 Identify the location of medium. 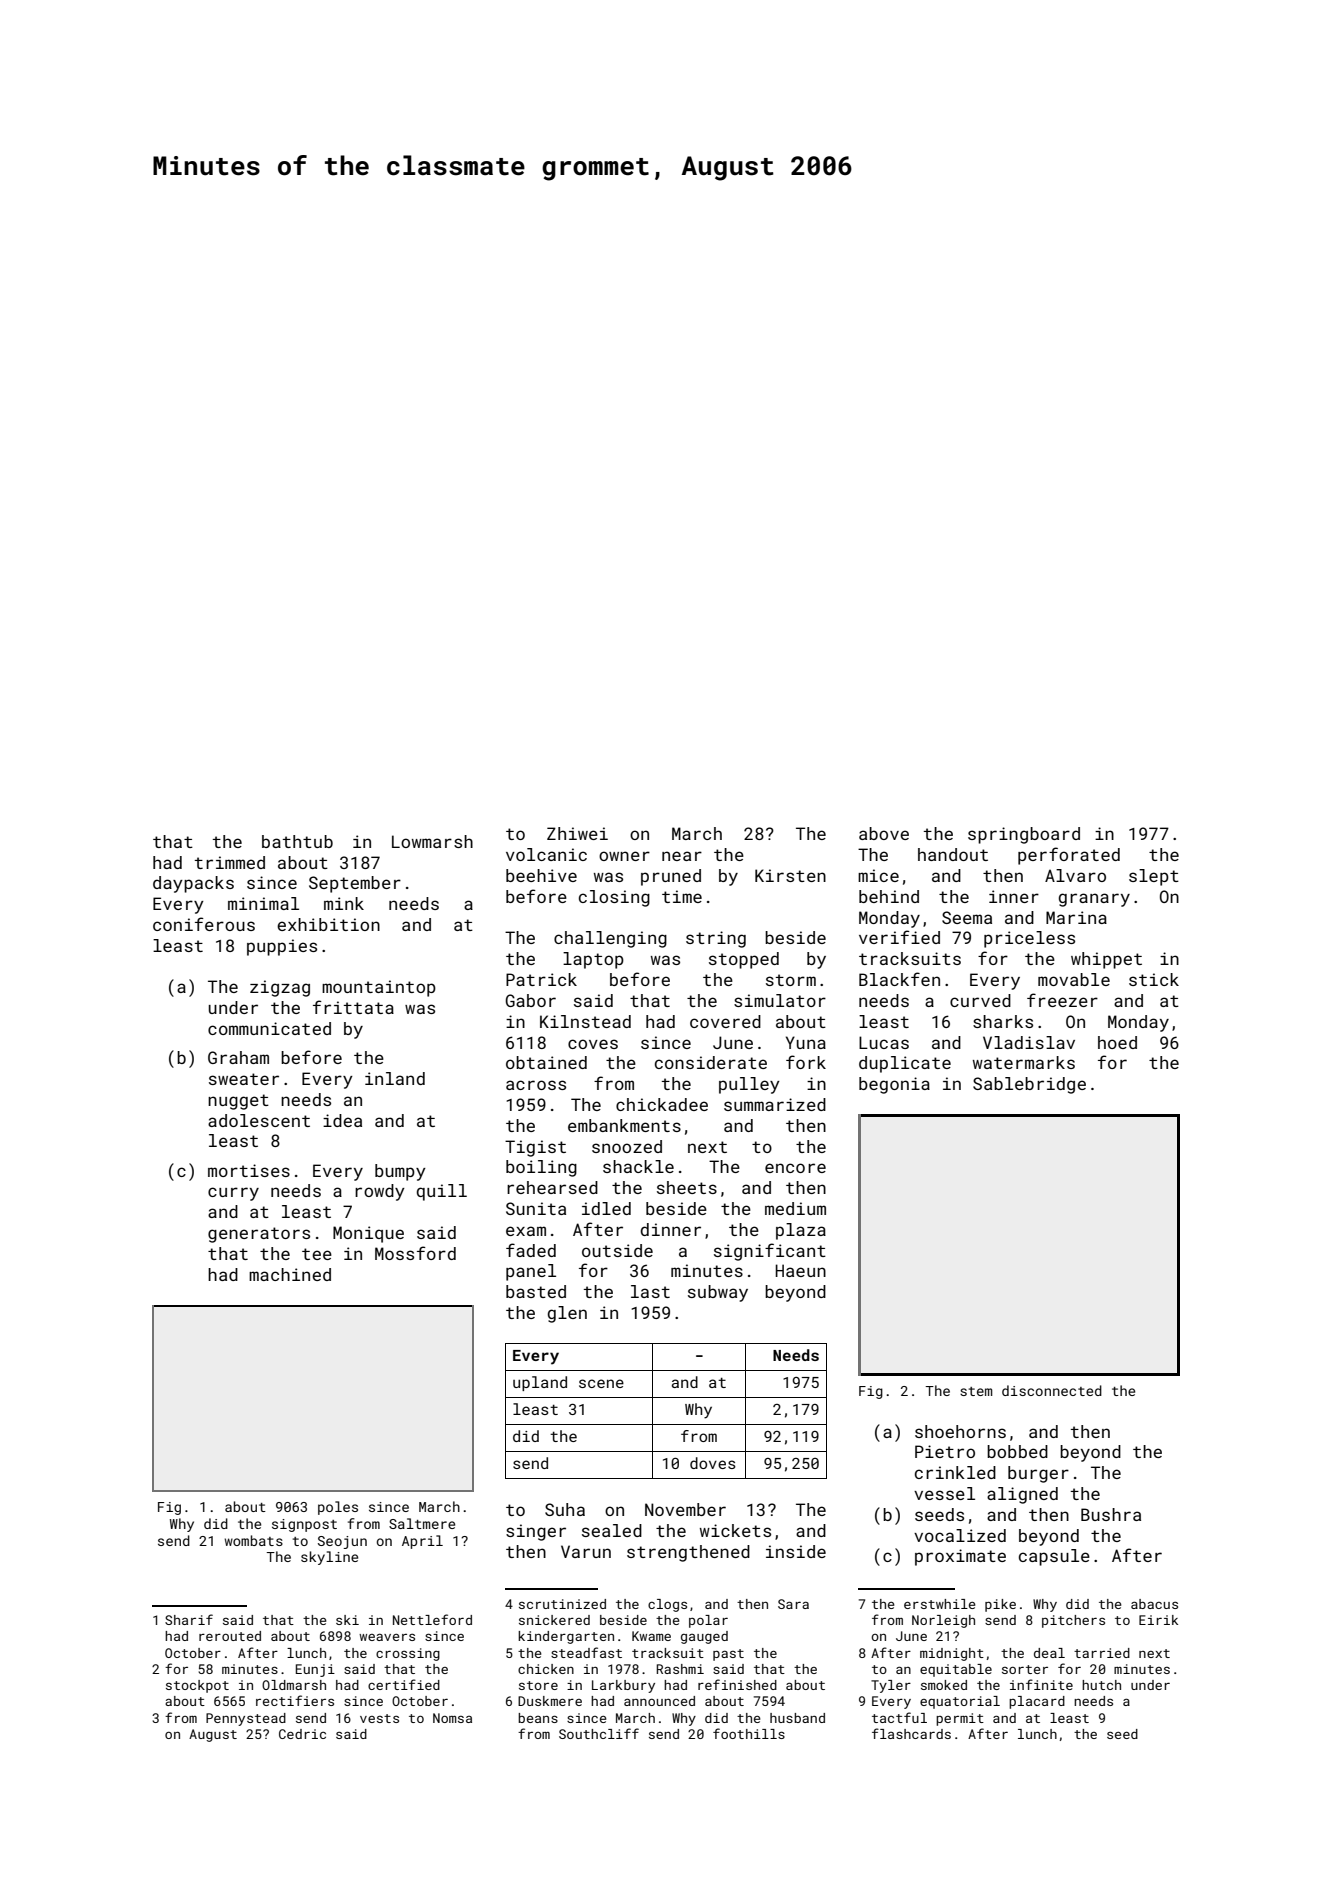
(795, 1208).
